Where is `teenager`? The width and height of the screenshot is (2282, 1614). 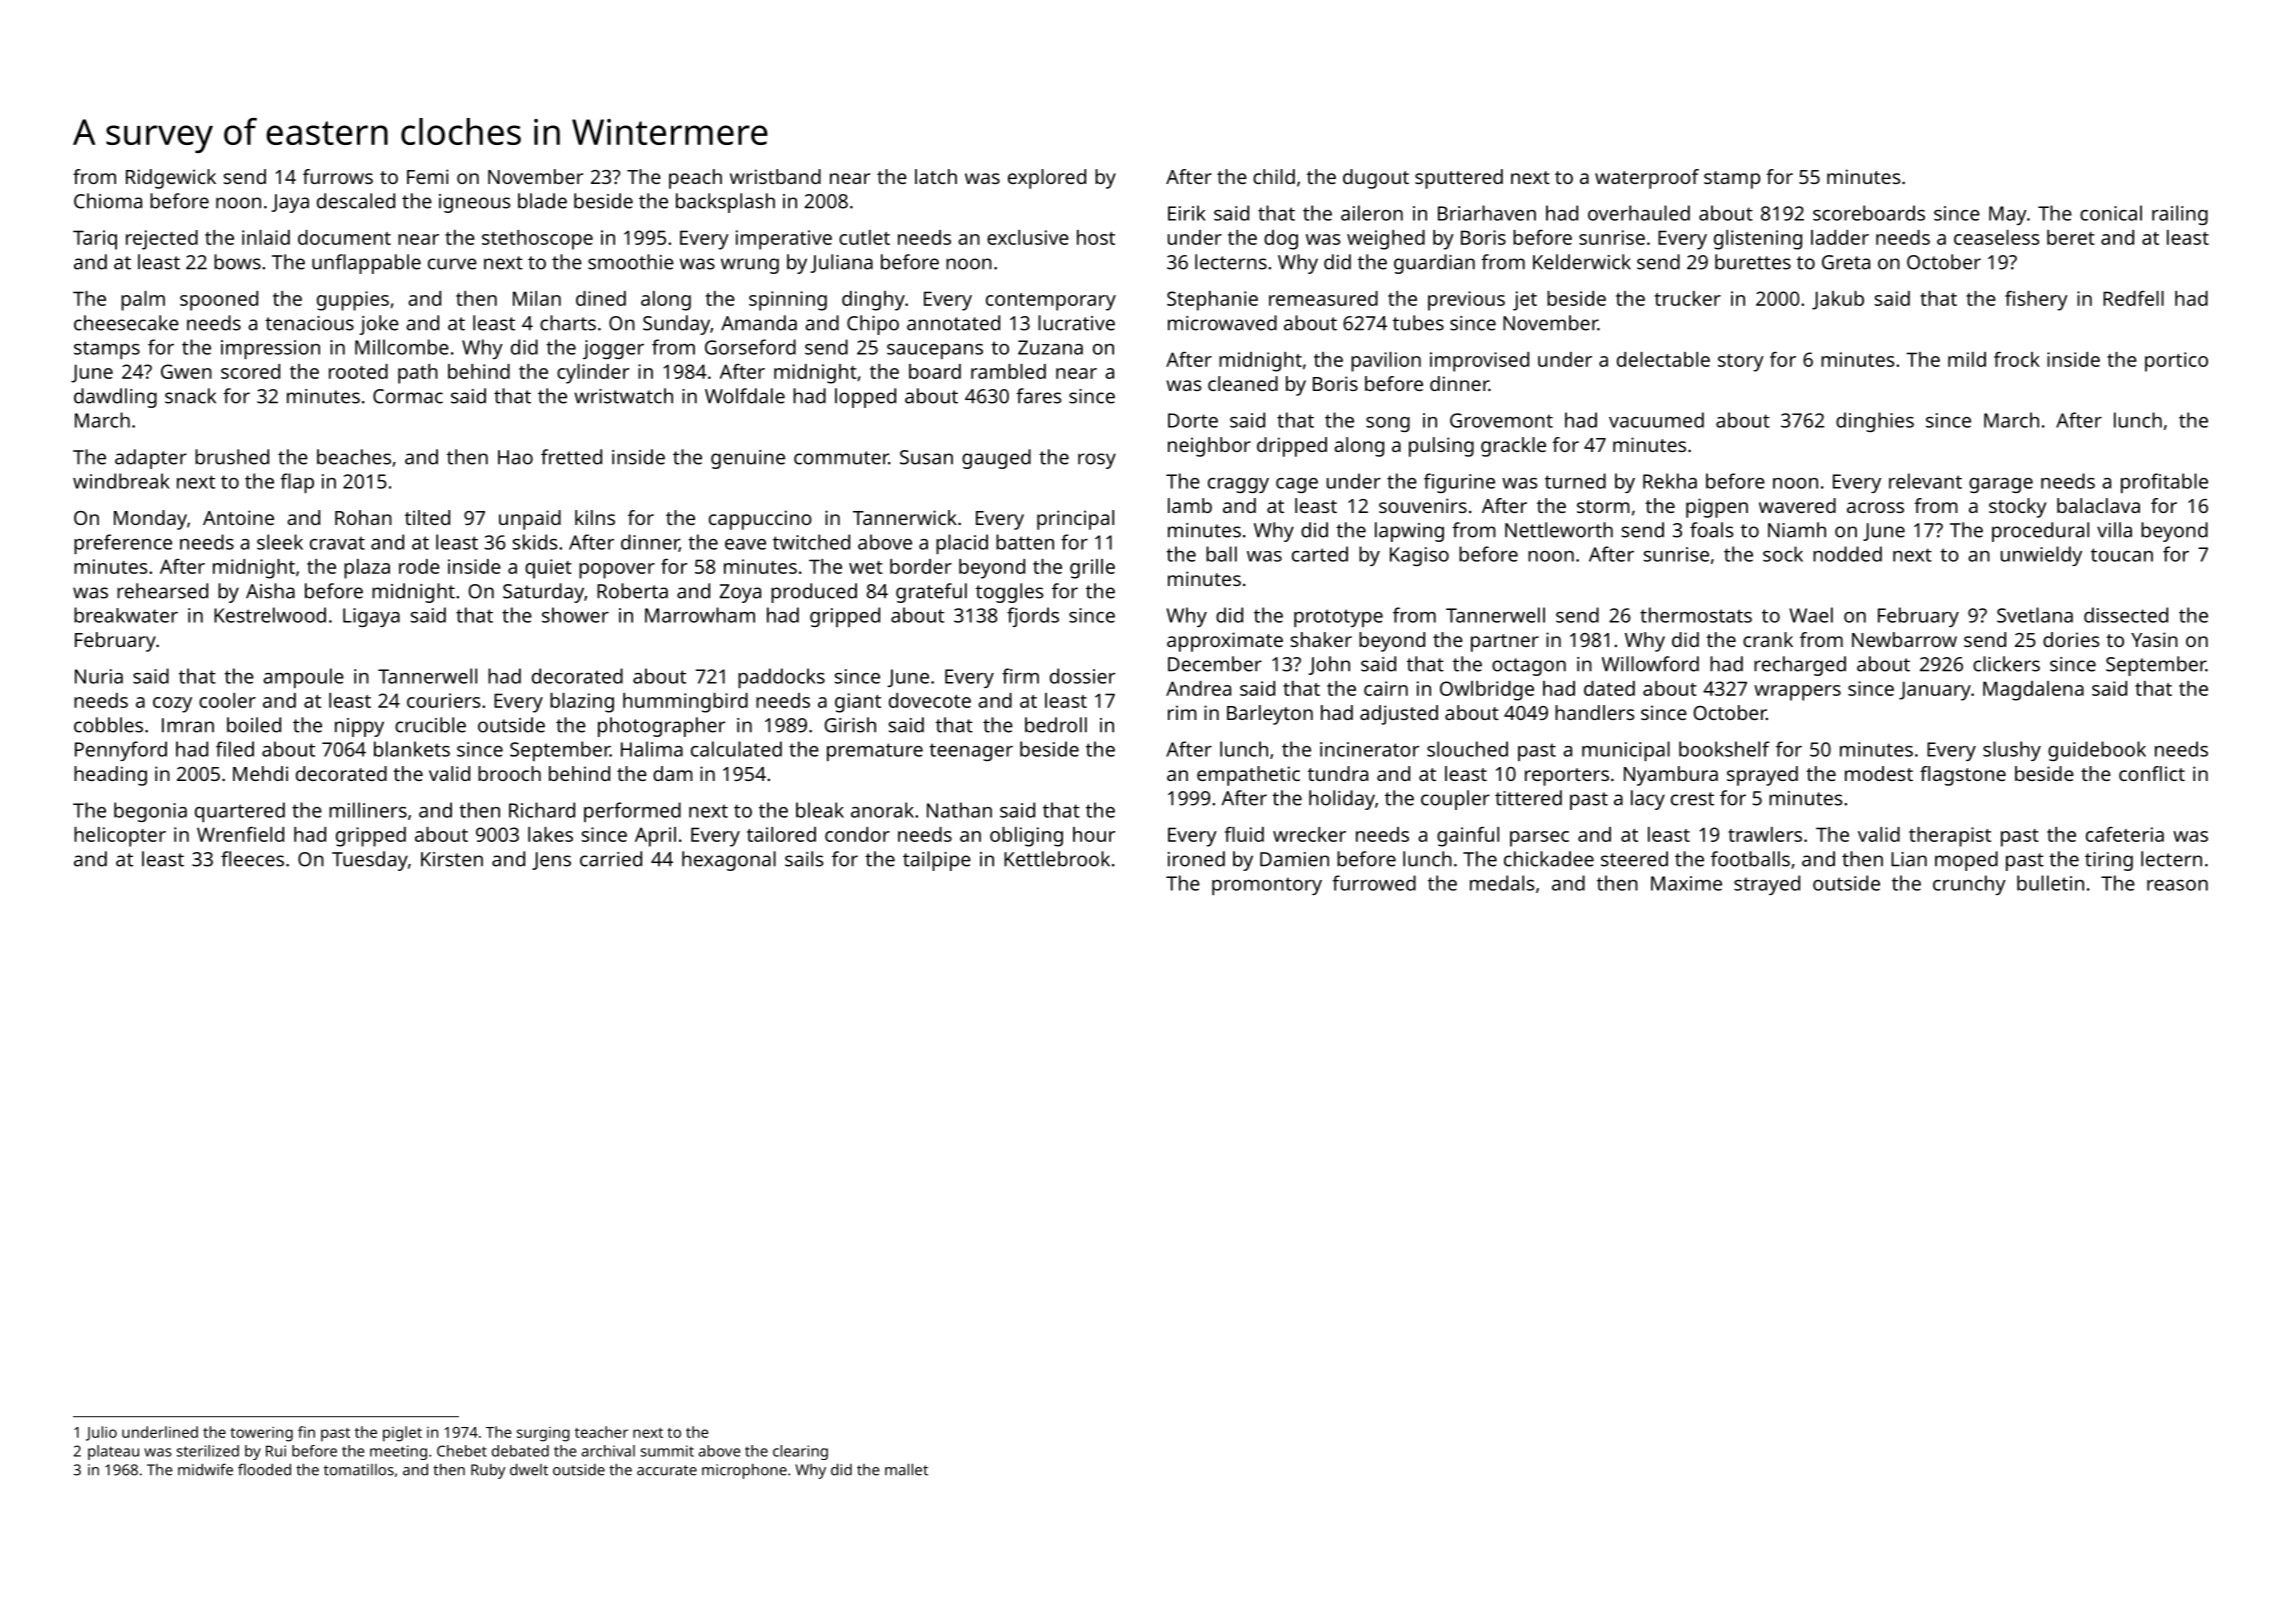 teenager is located at coordinates (971, 752).
